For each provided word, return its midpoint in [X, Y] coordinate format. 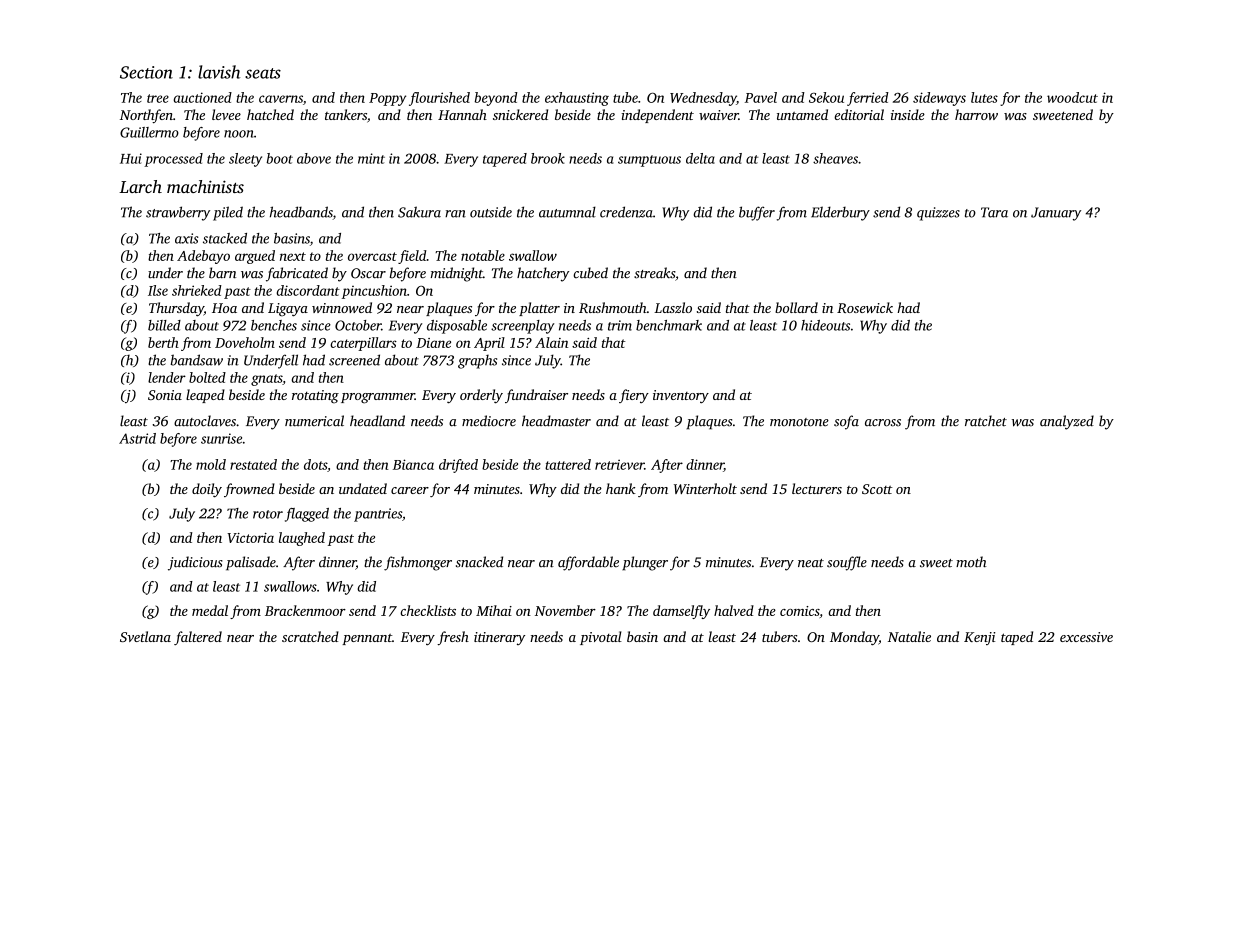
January [1056, 214]
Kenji [979, 638]
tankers [346, 114]
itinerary [499, 638]
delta [700, 158]
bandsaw [196, 360]
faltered [198, 638]
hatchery [543, 274]
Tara [994, 212]
